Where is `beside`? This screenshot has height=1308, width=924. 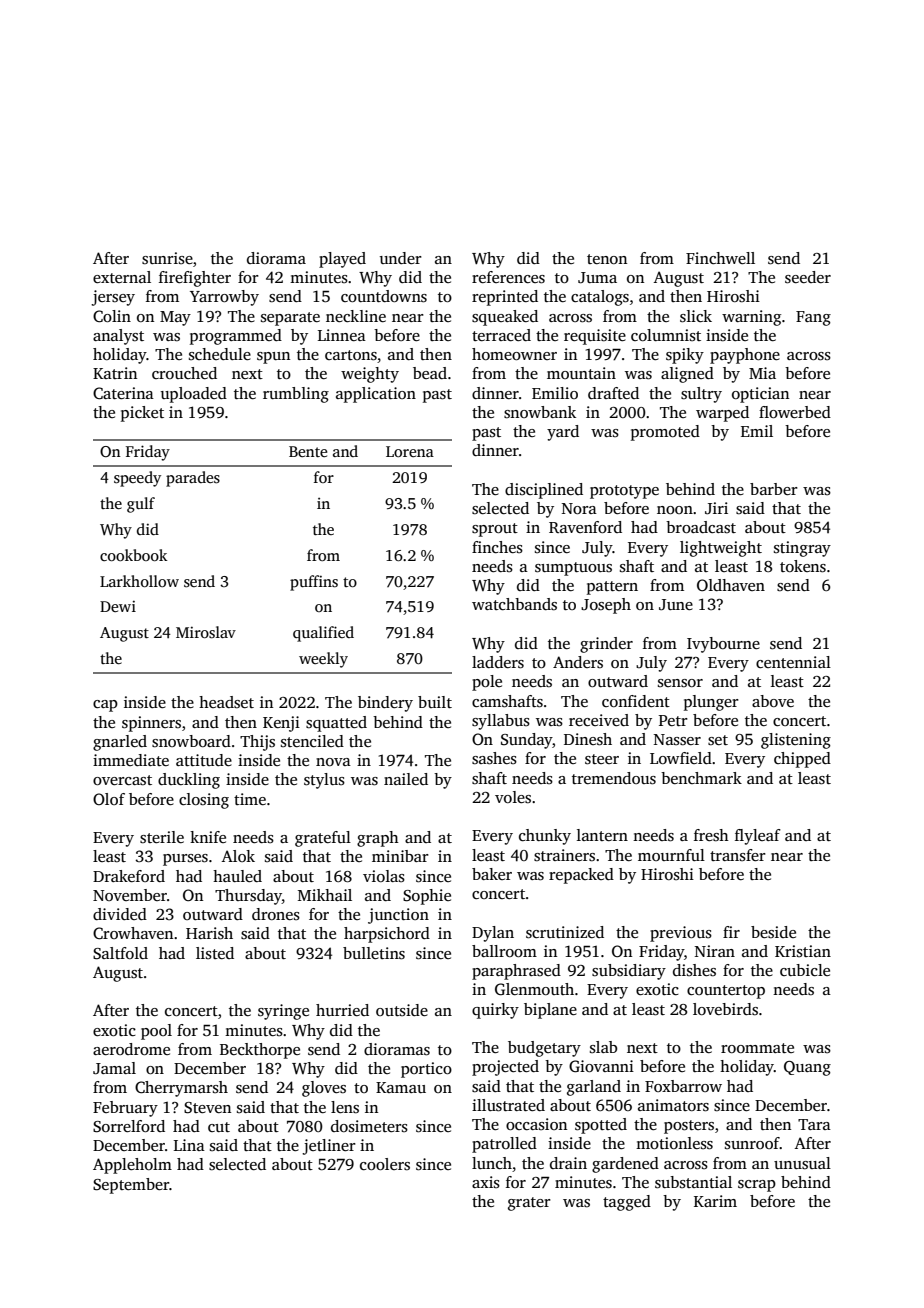 beside is located at coordinates (773, 932).
